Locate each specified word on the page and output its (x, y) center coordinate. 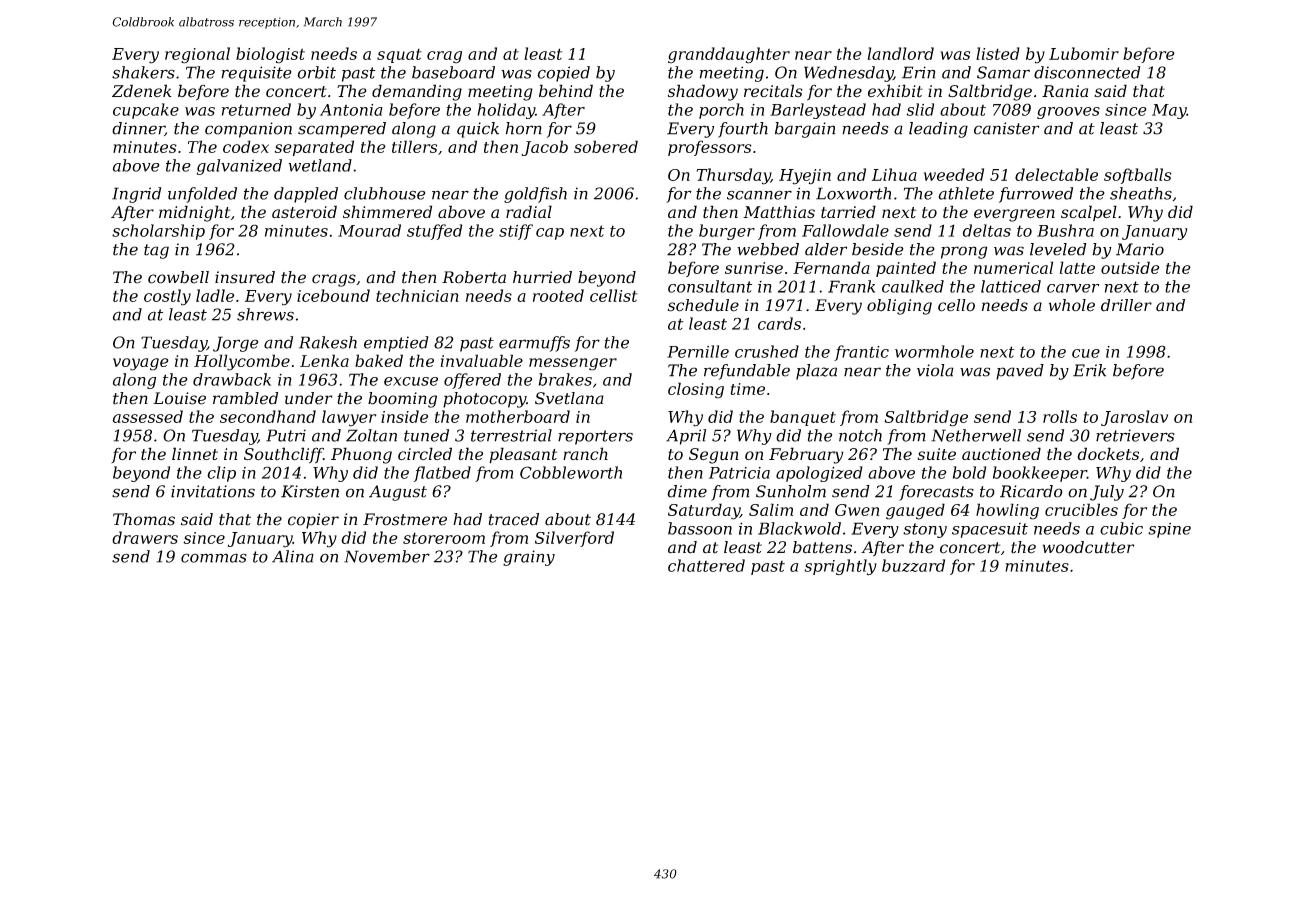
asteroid (304, 212)
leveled (1058, 249)
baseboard (453, 72)
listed (998, 53)
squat (399, 56)
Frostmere (405, 519)
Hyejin (805, 177)
